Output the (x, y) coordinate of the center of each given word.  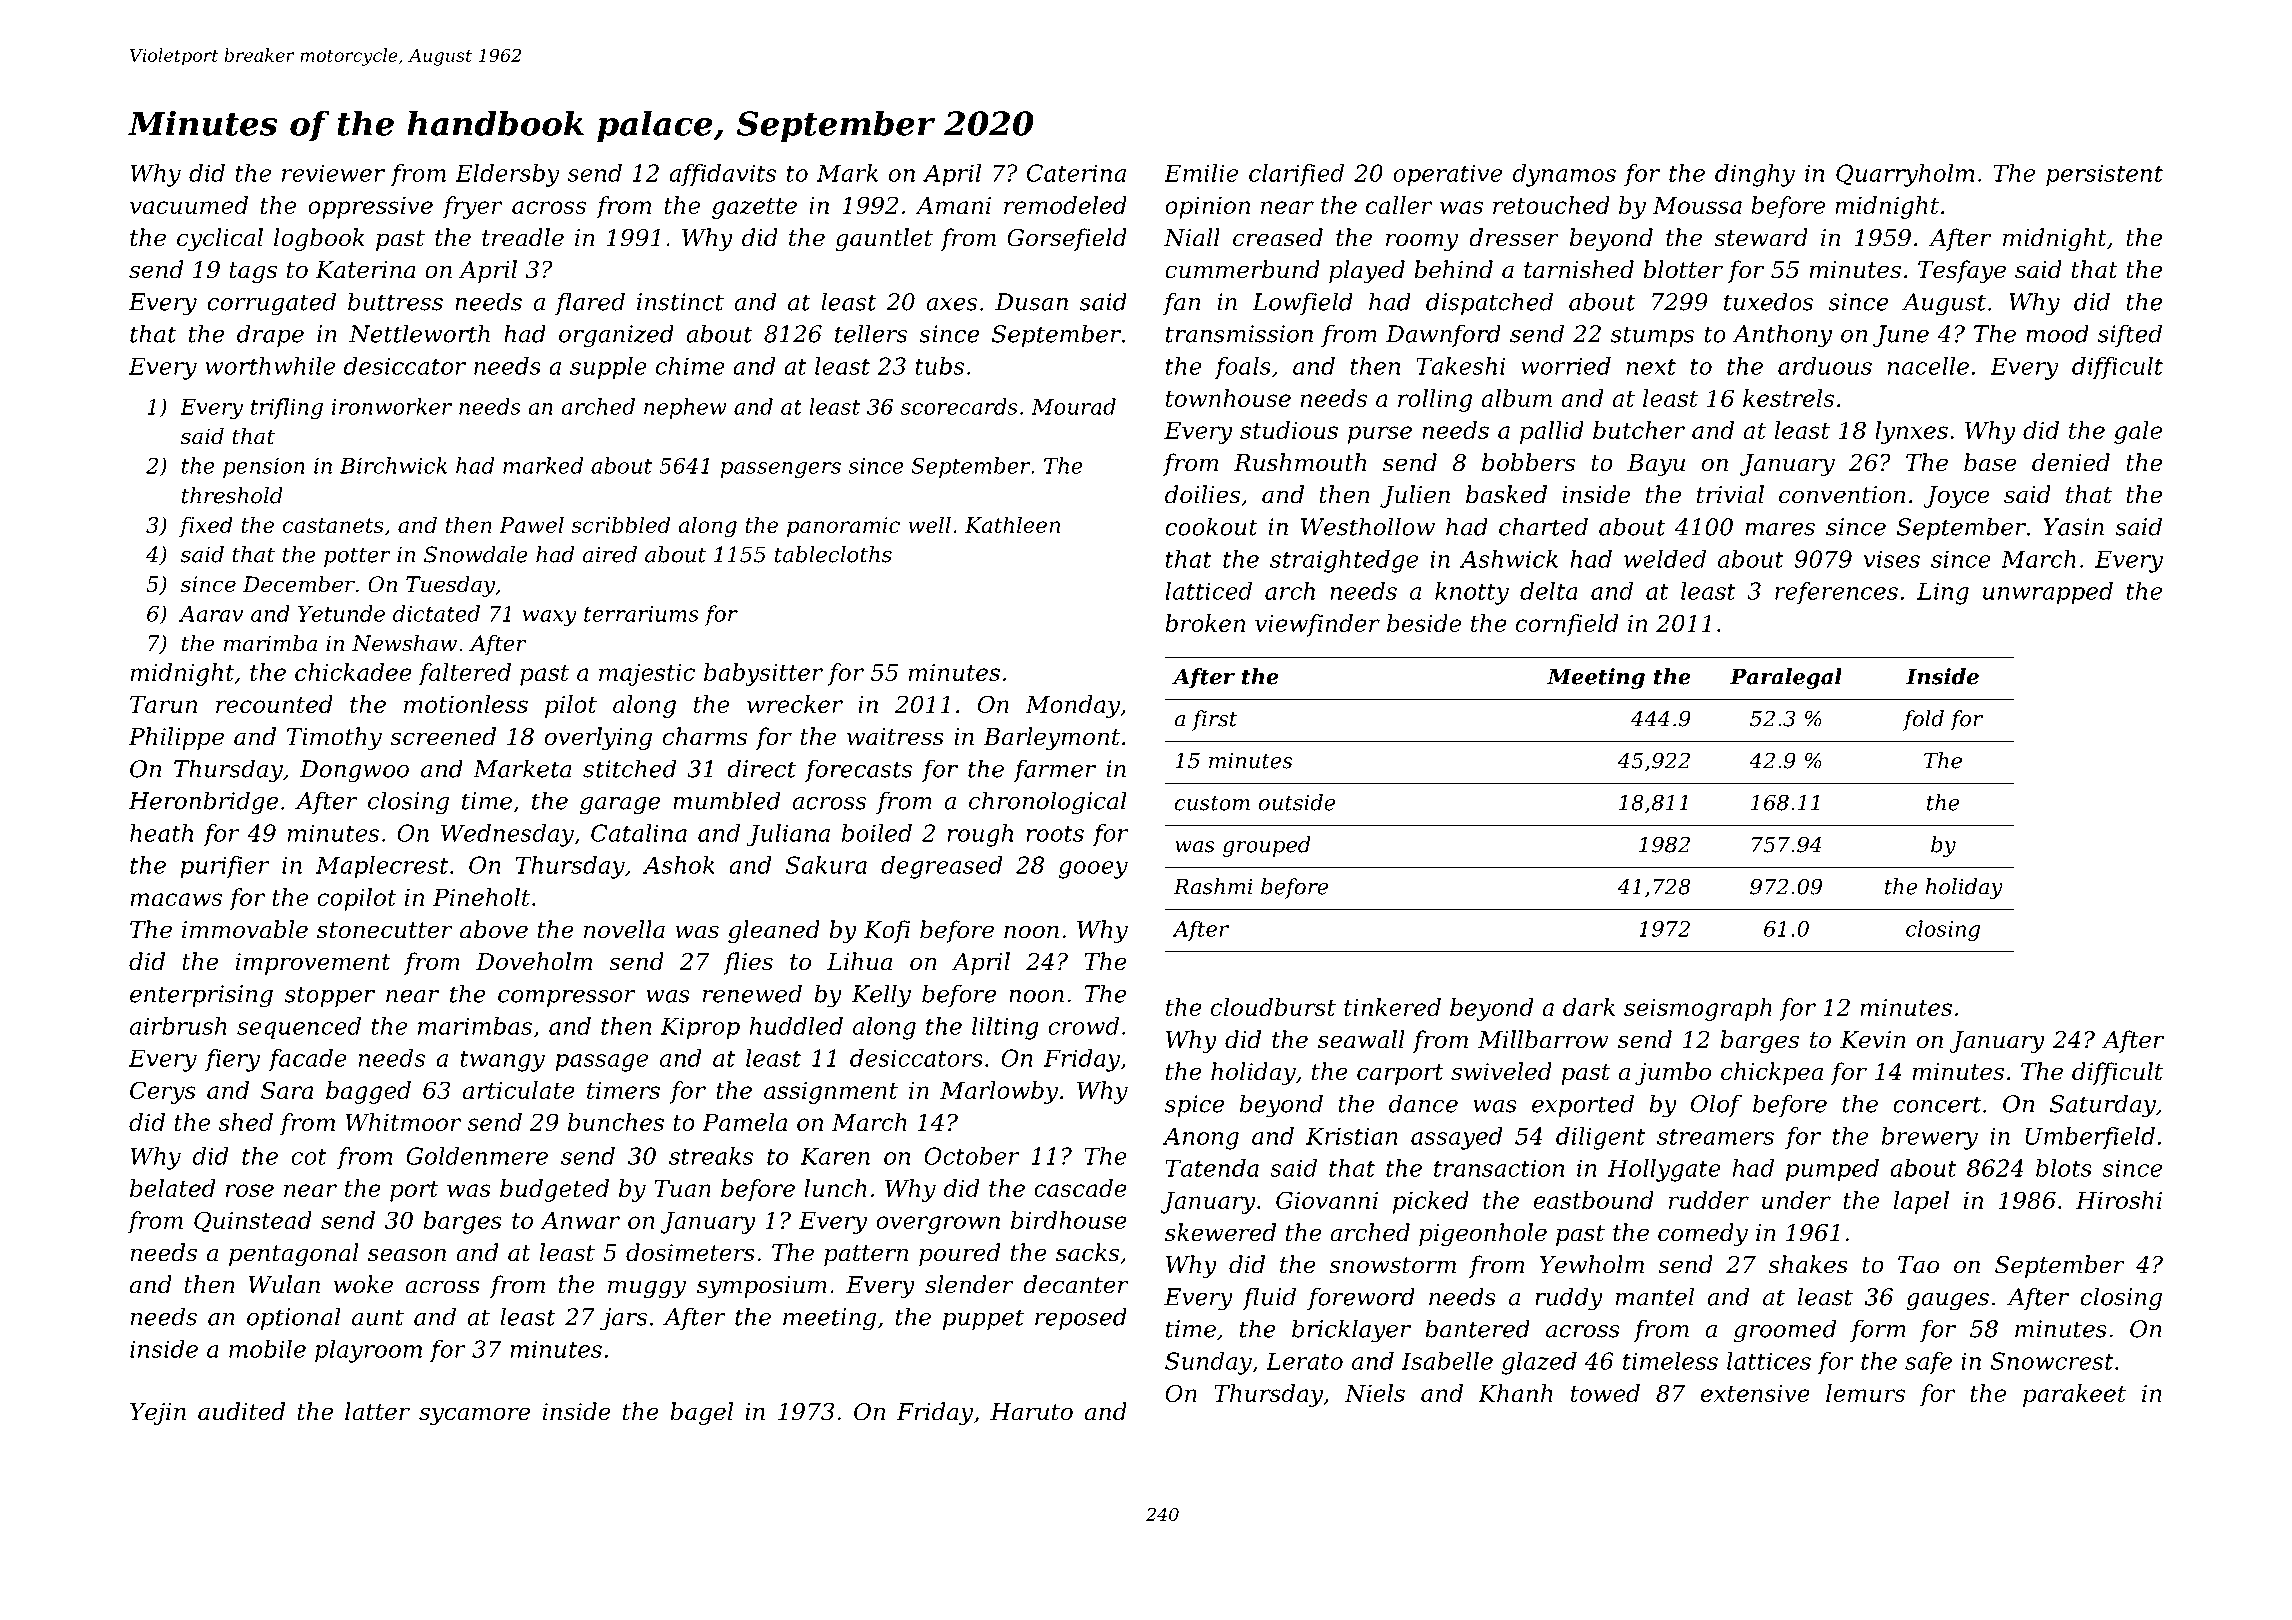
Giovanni (1327, 1200)
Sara (287, 1090)
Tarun (163, 704)
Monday (1073, 706)
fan (1181, 303)
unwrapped (2048, 593)
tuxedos (1768, 301)
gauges (1948, 1302)
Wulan (284, 1284)
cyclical (220, 239)
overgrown (938, 1225)
